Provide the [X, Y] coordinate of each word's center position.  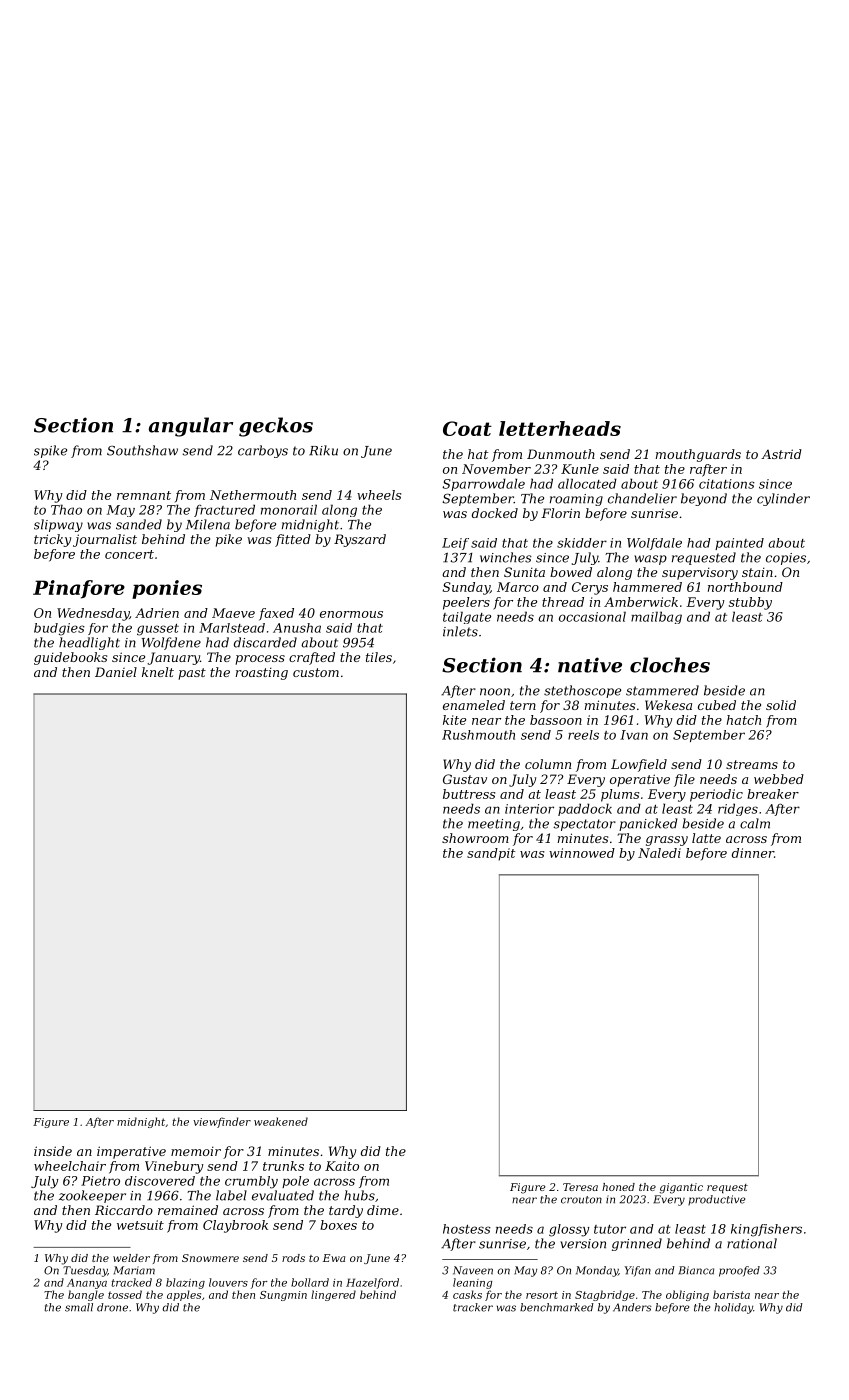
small [79, 1307]
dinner [753, 853]
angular [191, 427]
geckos [276, 427]
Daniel [116, 672]
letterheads [560, 428]
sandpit [491, 854]
